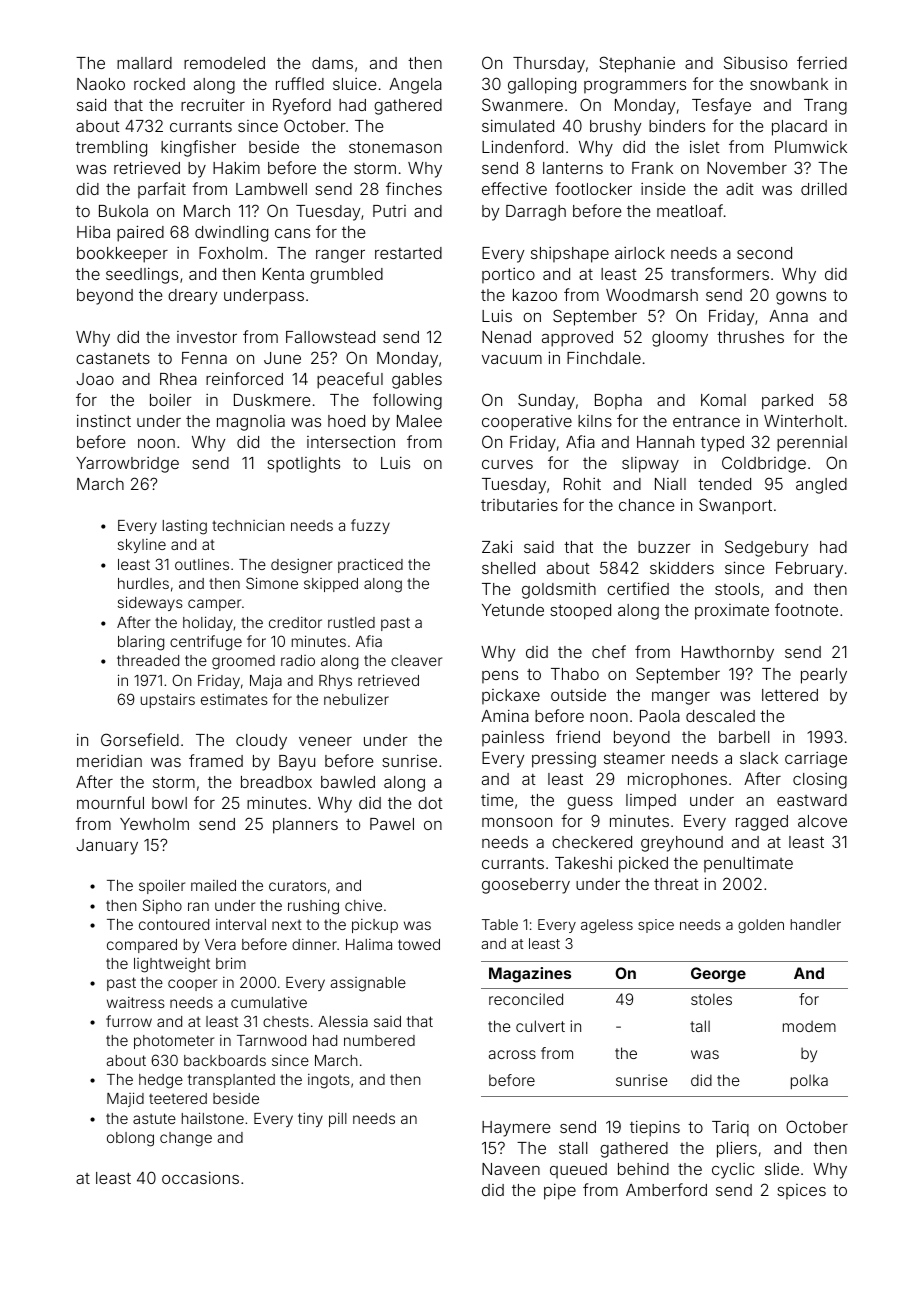 This document has width=924, height=1308. Describe the element at coordinates (575, 674) in the document. I see `Thabo` at that location.
